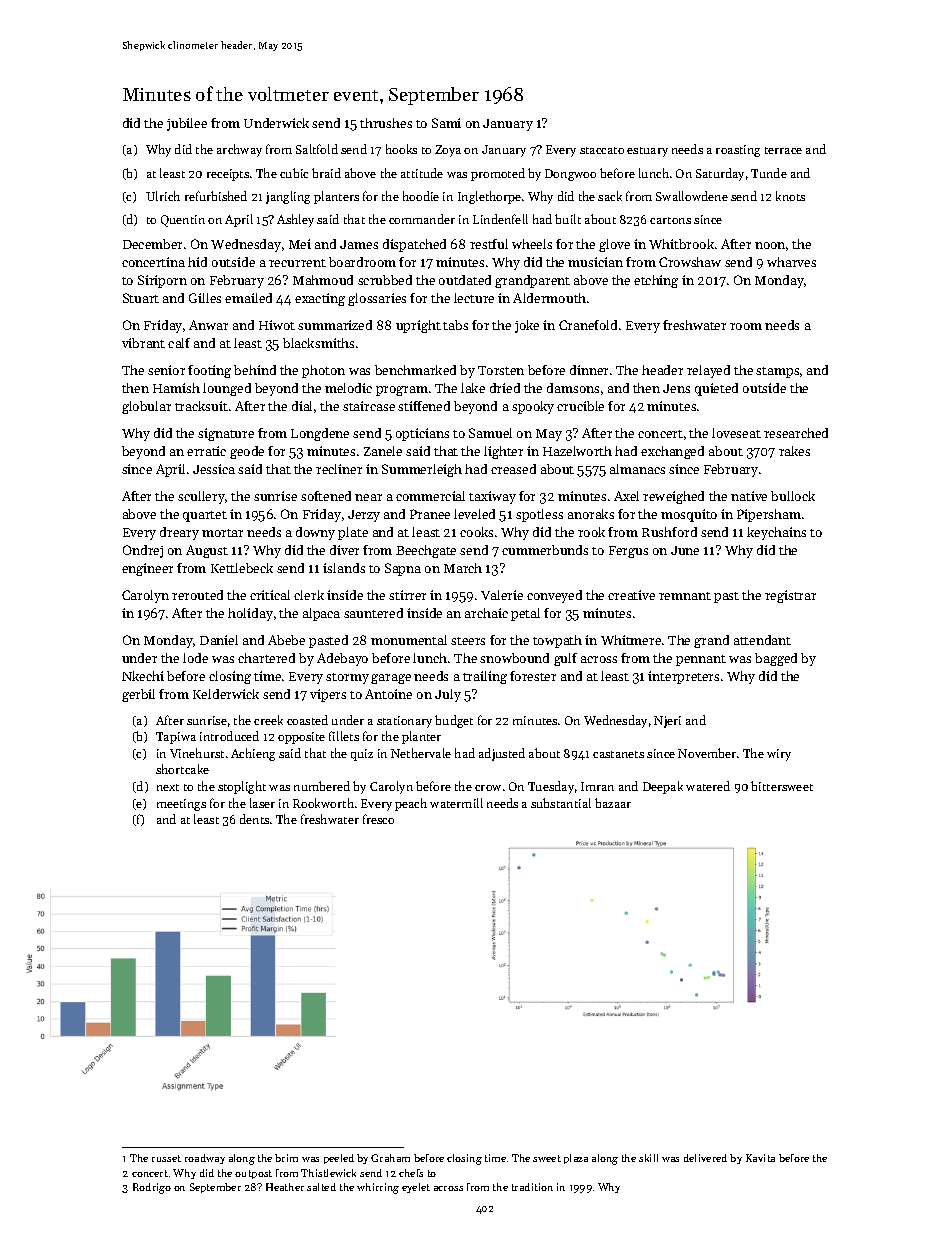  I want to click on Graham, so click(390, 1158).
